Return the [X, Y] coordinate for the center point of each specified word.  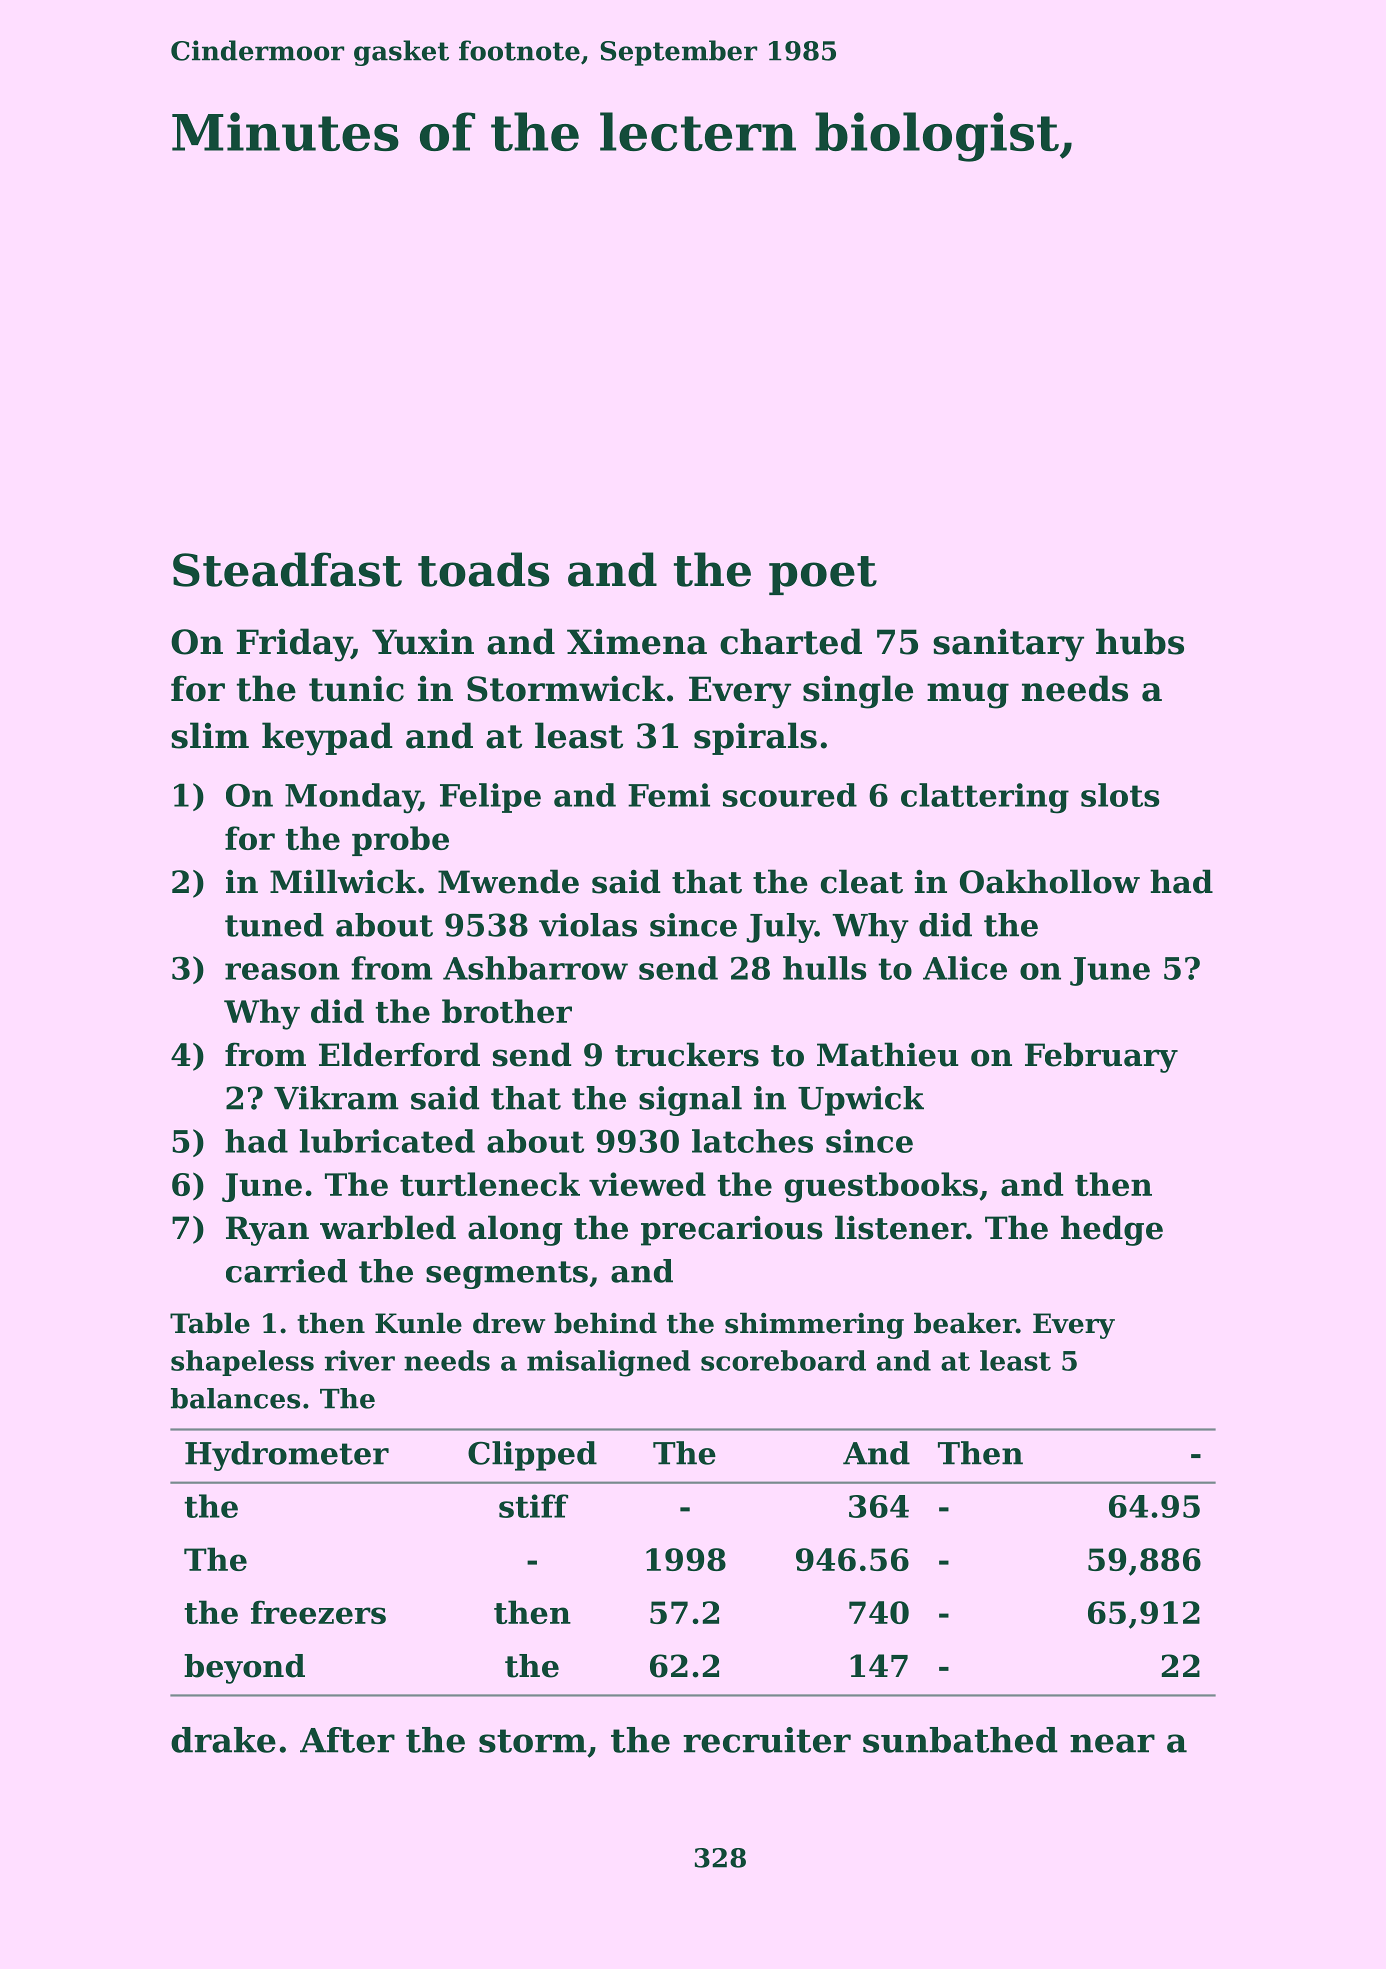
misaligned [609, 1363]
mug [968, 696]
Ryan [267, 1231]
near [1112, 1743]
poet [823, 575]
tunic [356, 688]
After [347, 1740]
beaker [965, 1323]
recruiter [767, 1740]
